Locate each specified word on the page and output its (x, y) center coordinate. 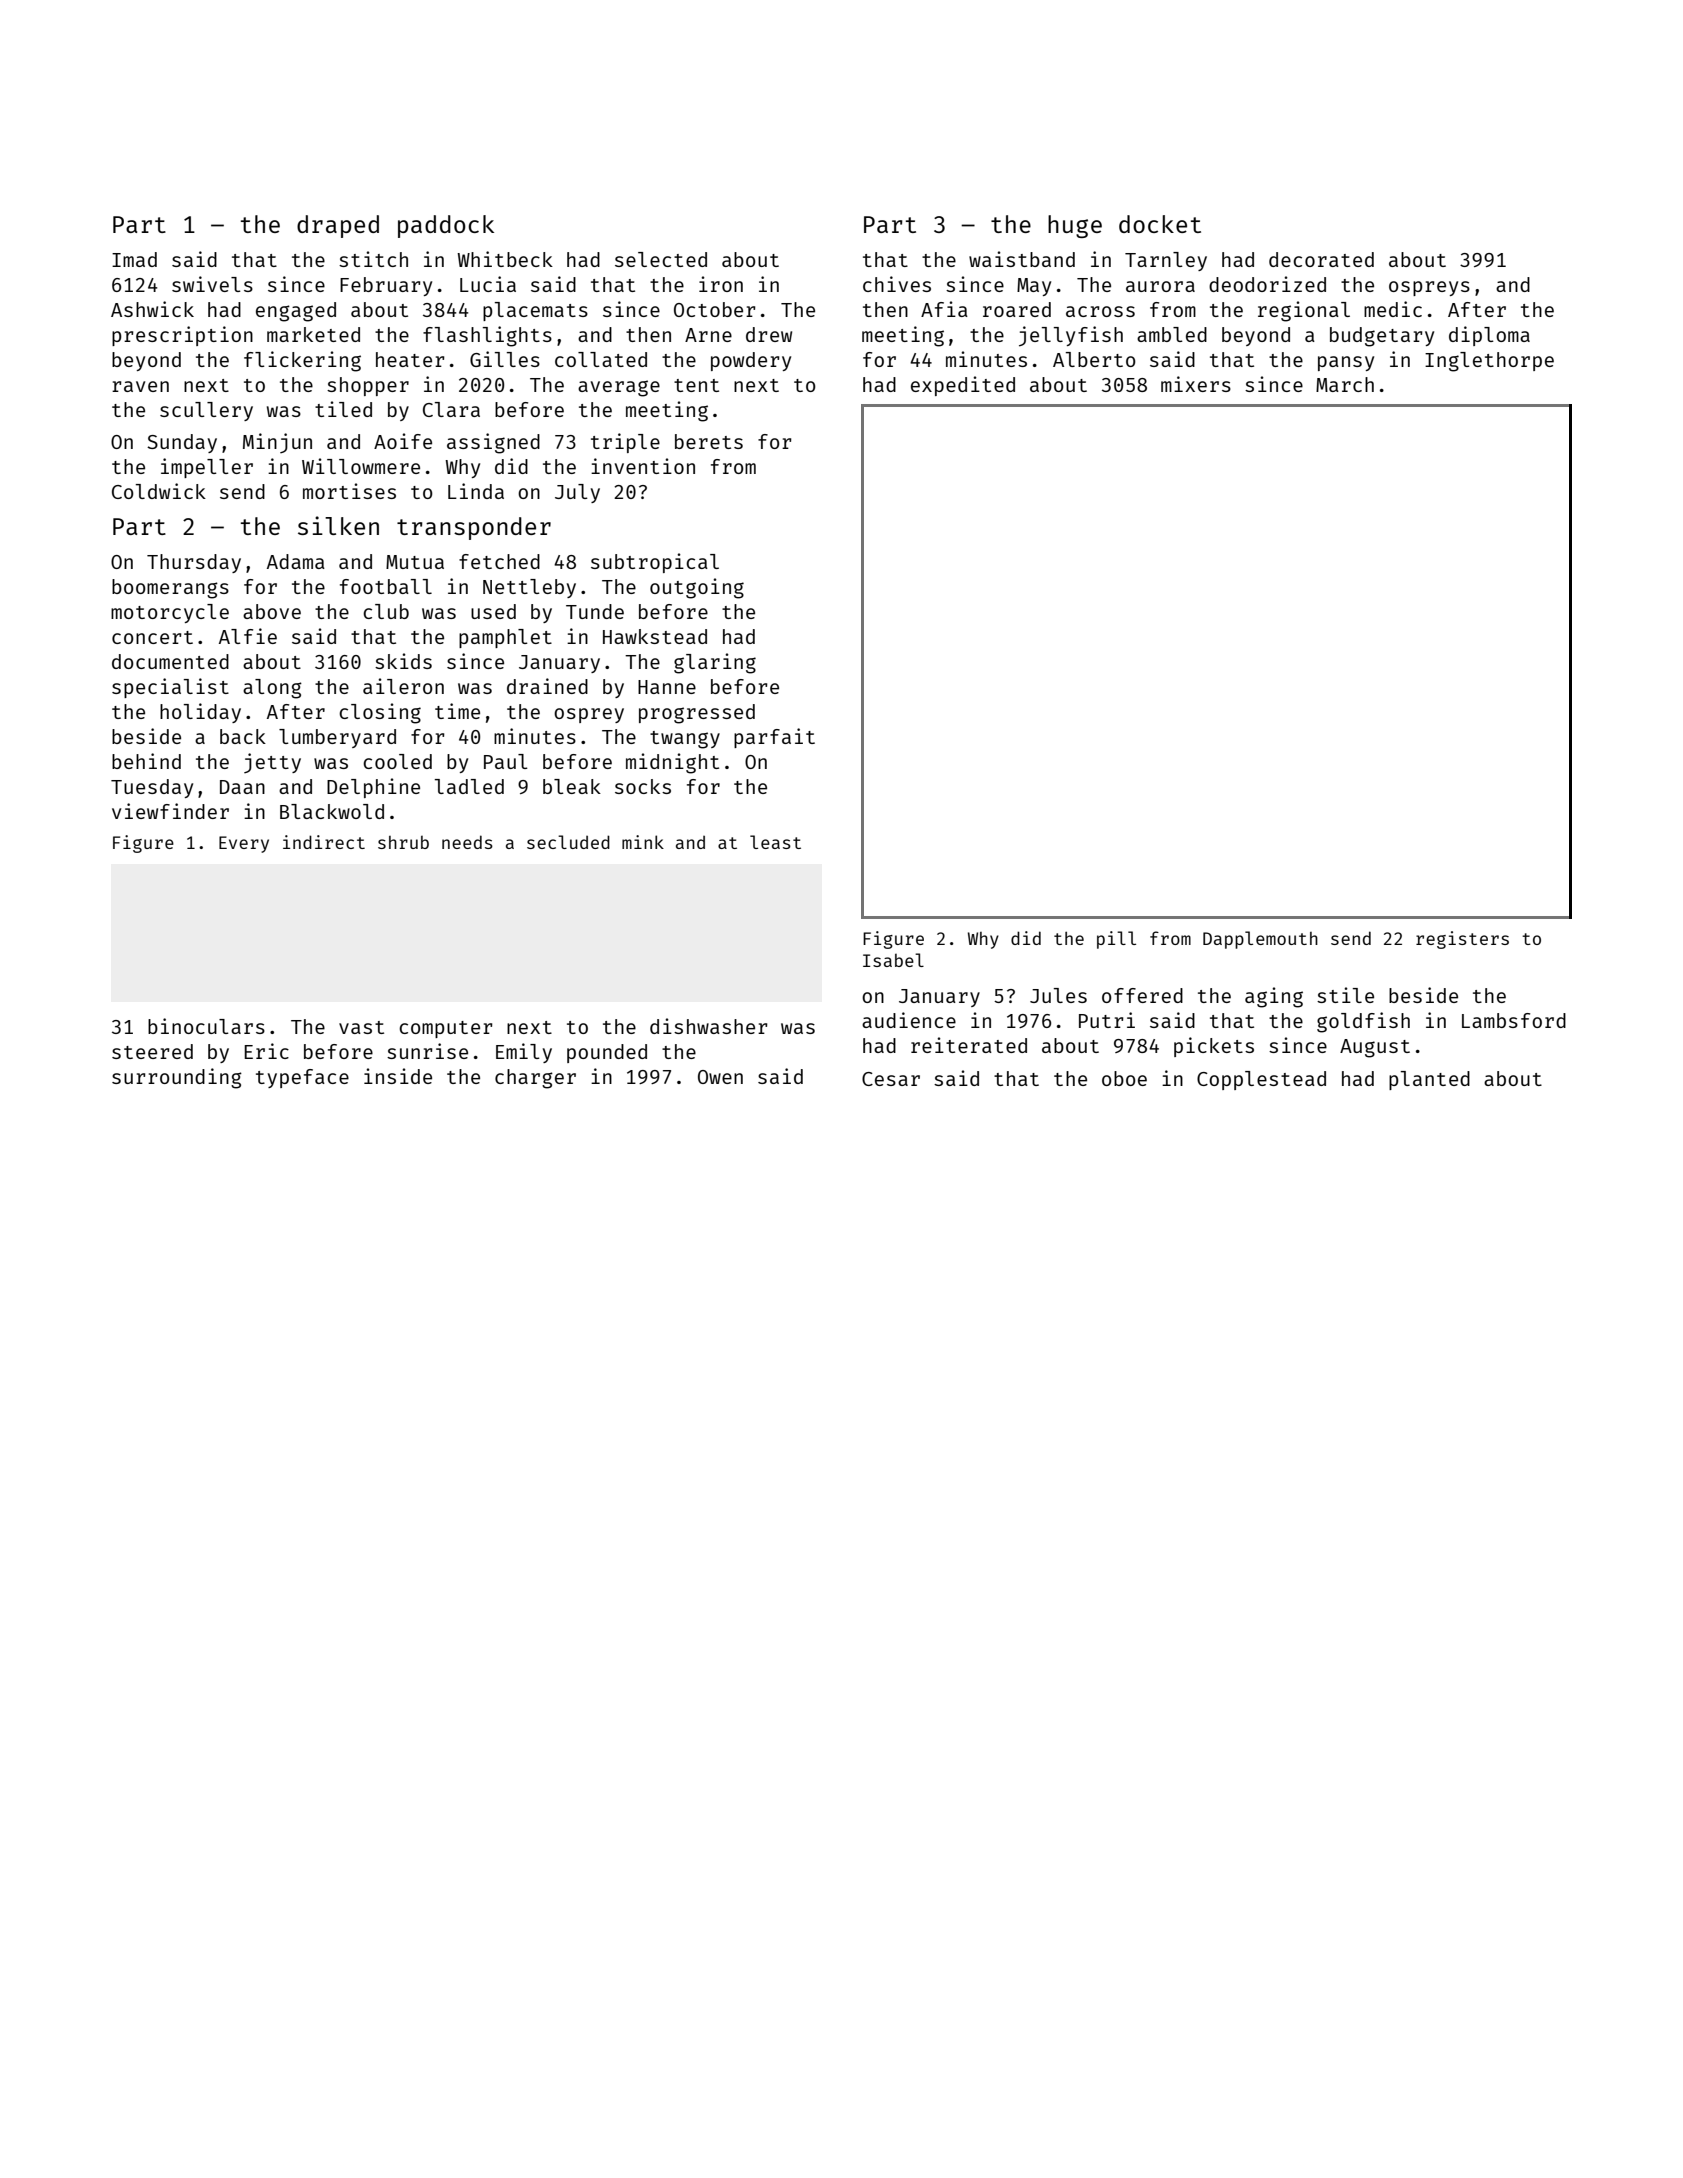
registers (1462, 940)
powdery (751, 361)
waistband (1022, 259)
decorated (1321, 259)
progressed (697, 714)
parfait (774, 738)
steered (152, 1051)
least (775, 842)
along (272, 689)
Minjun (277, 443)
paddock (446, 226)
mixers (1196, 384)
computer (446, 1029)
